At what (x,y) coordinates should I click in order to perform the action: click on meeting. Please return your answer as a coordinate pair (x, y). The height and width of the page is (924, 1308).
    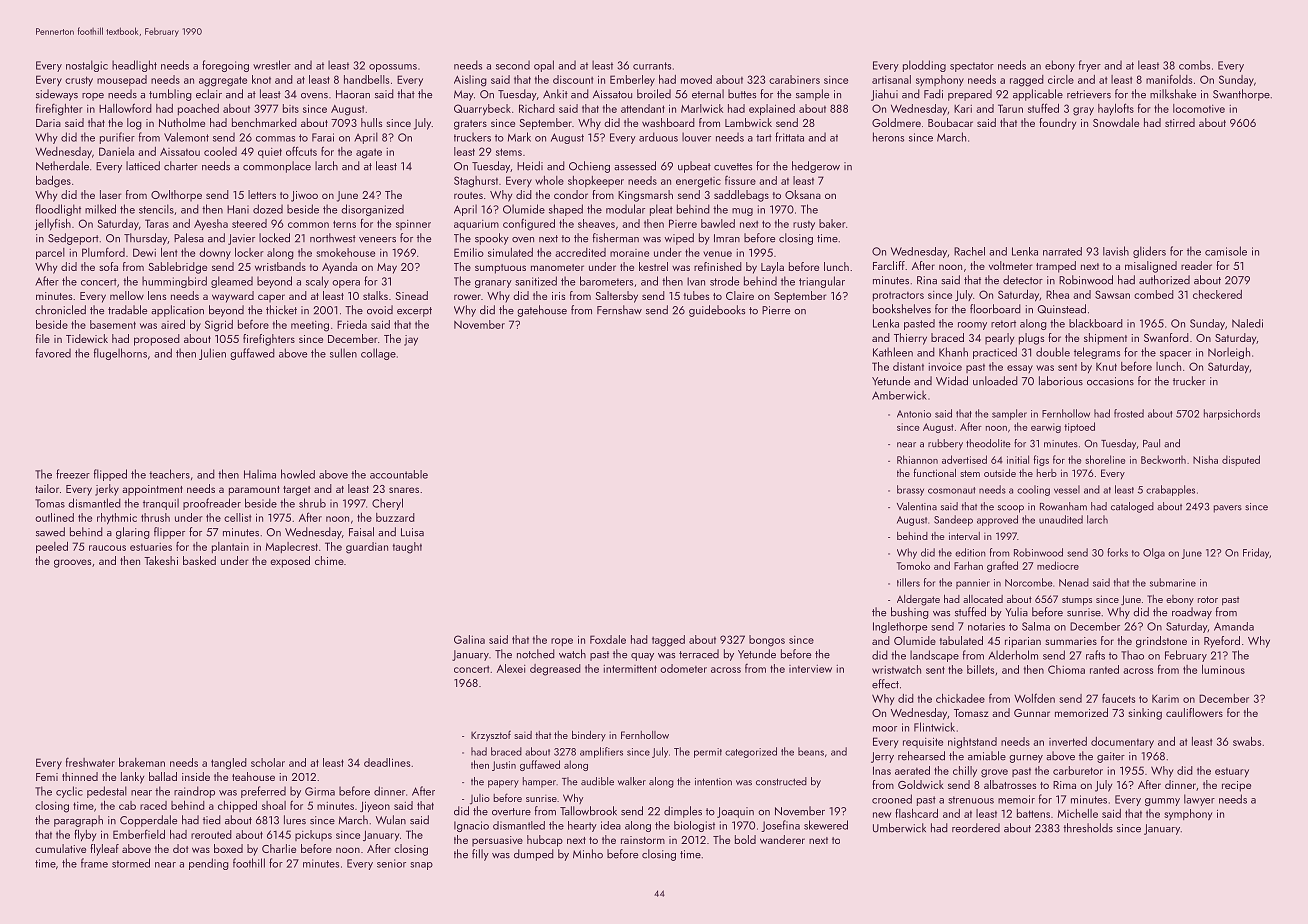
    Looking at the image, I should click on (310, 326).
